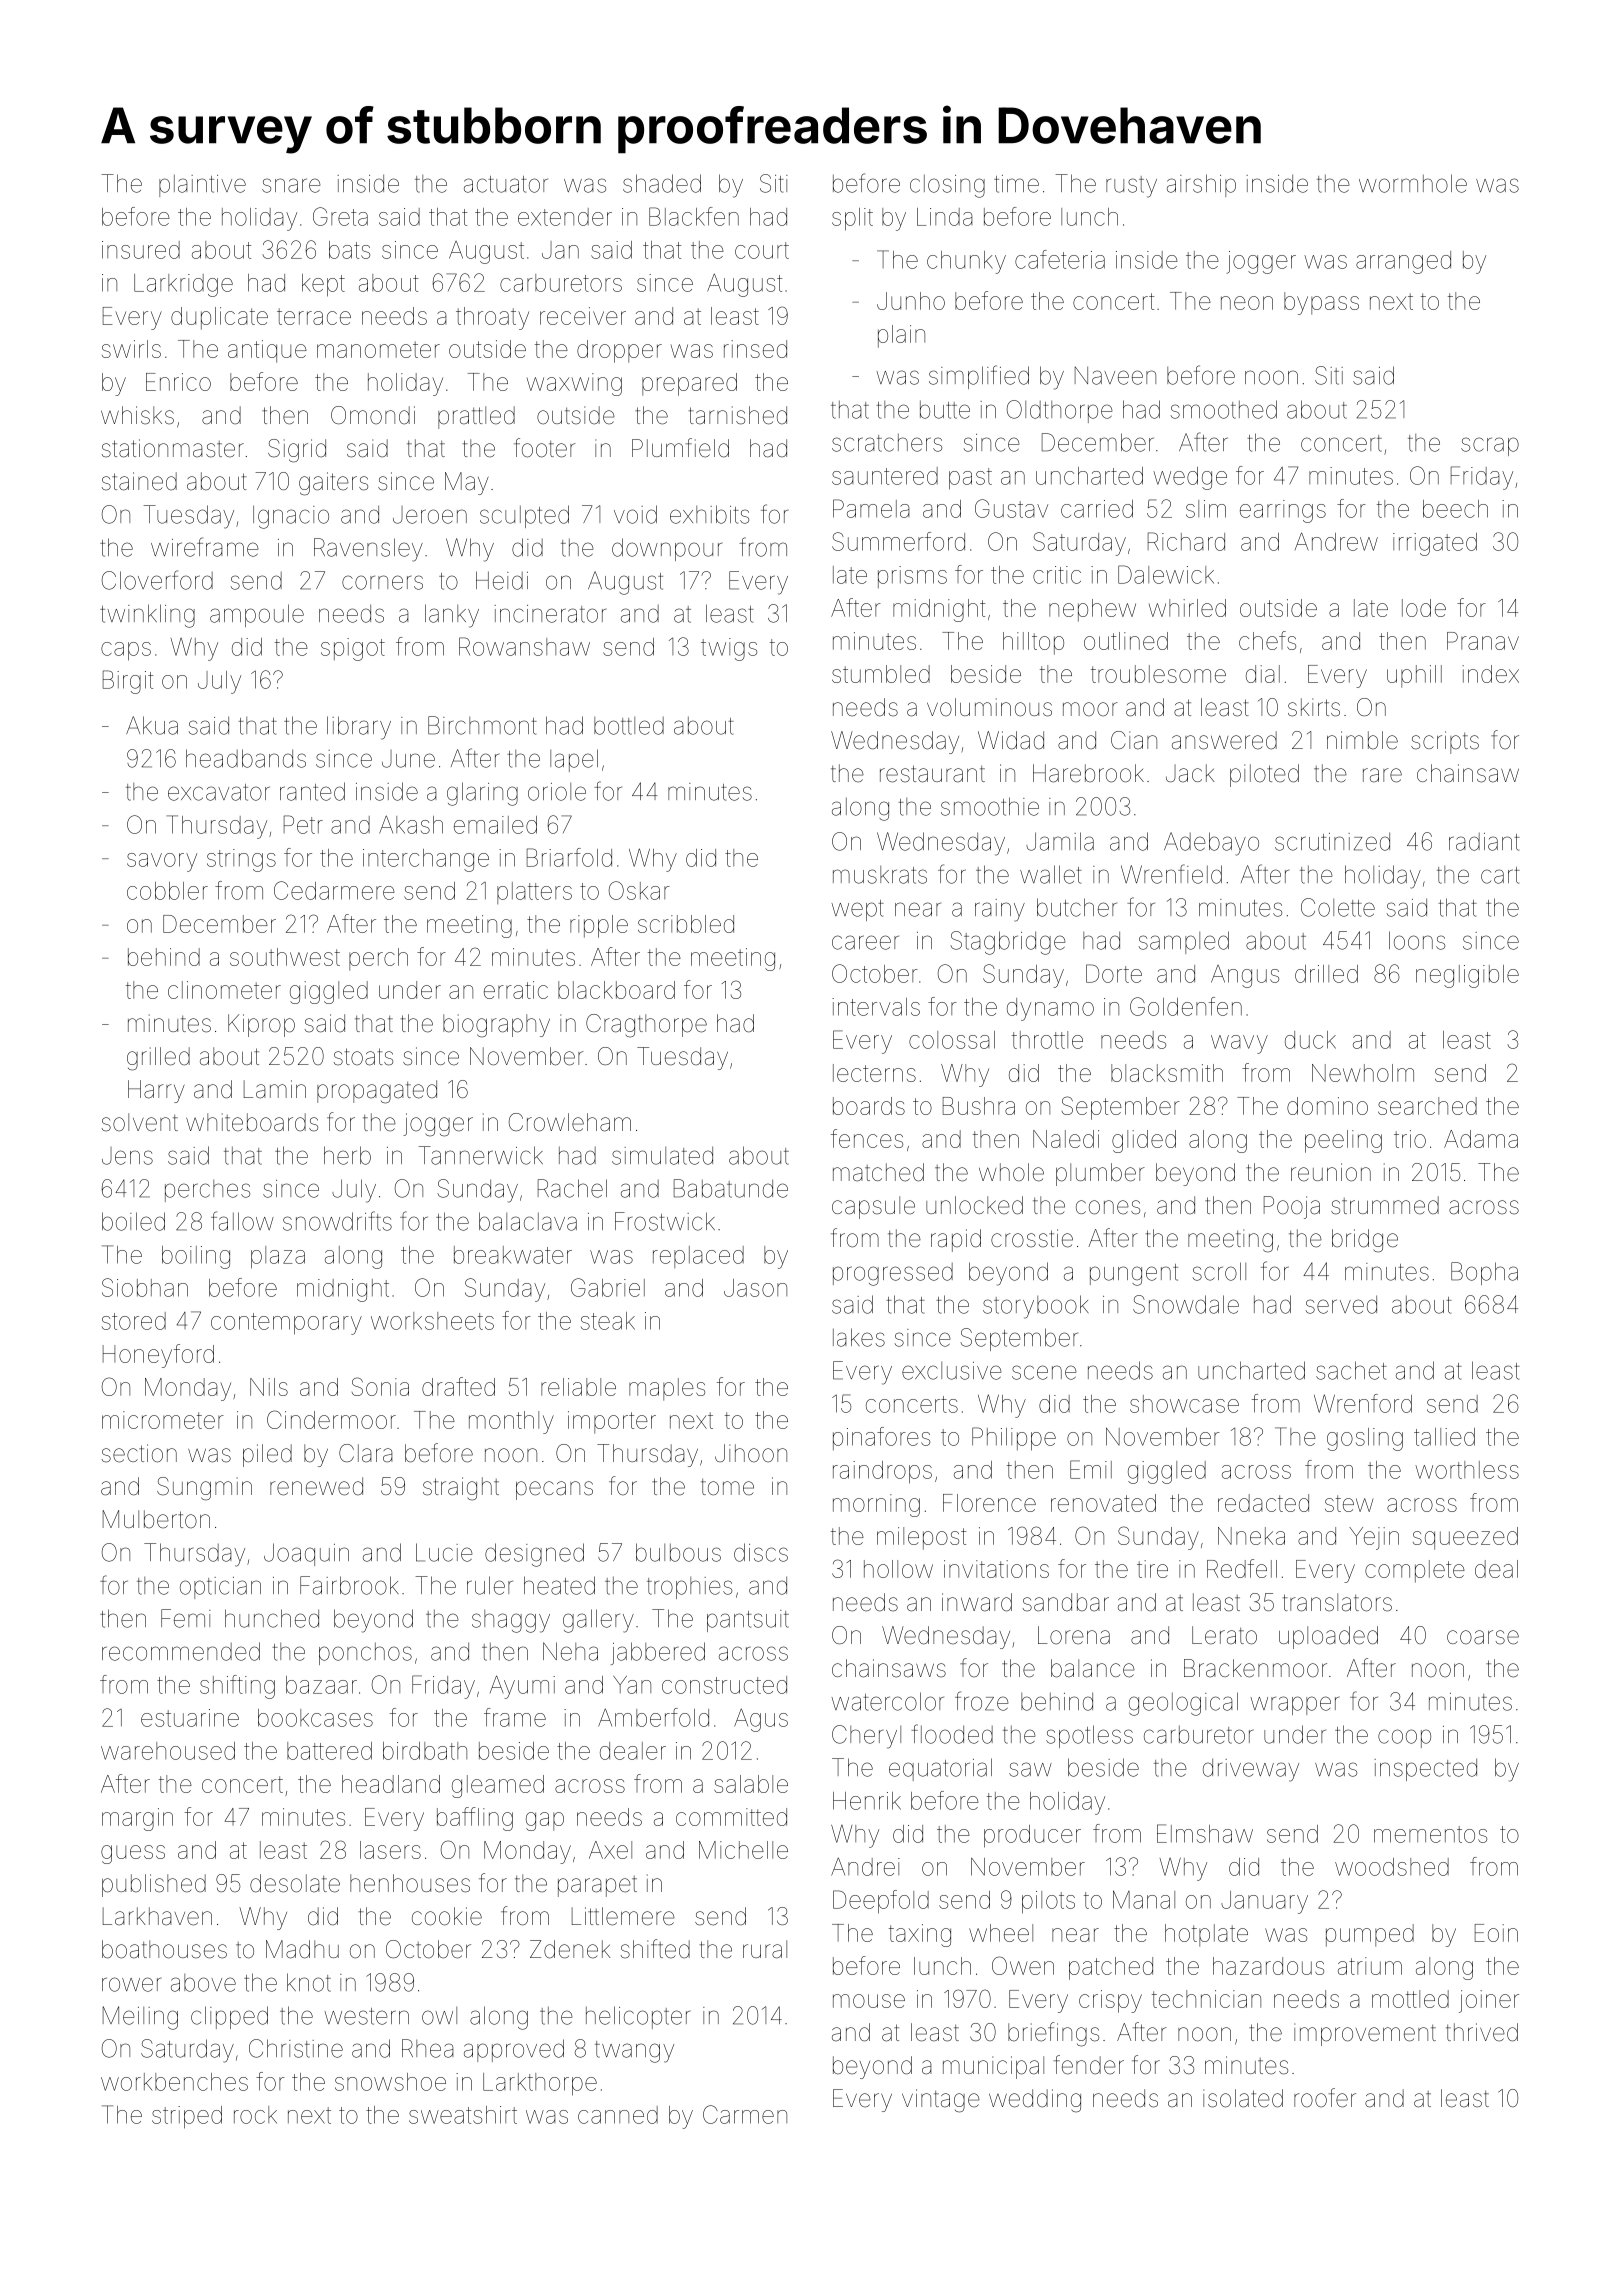 The width and height of the image is (1620, 2292). I want to click on drafted, so click(458, 1386).
